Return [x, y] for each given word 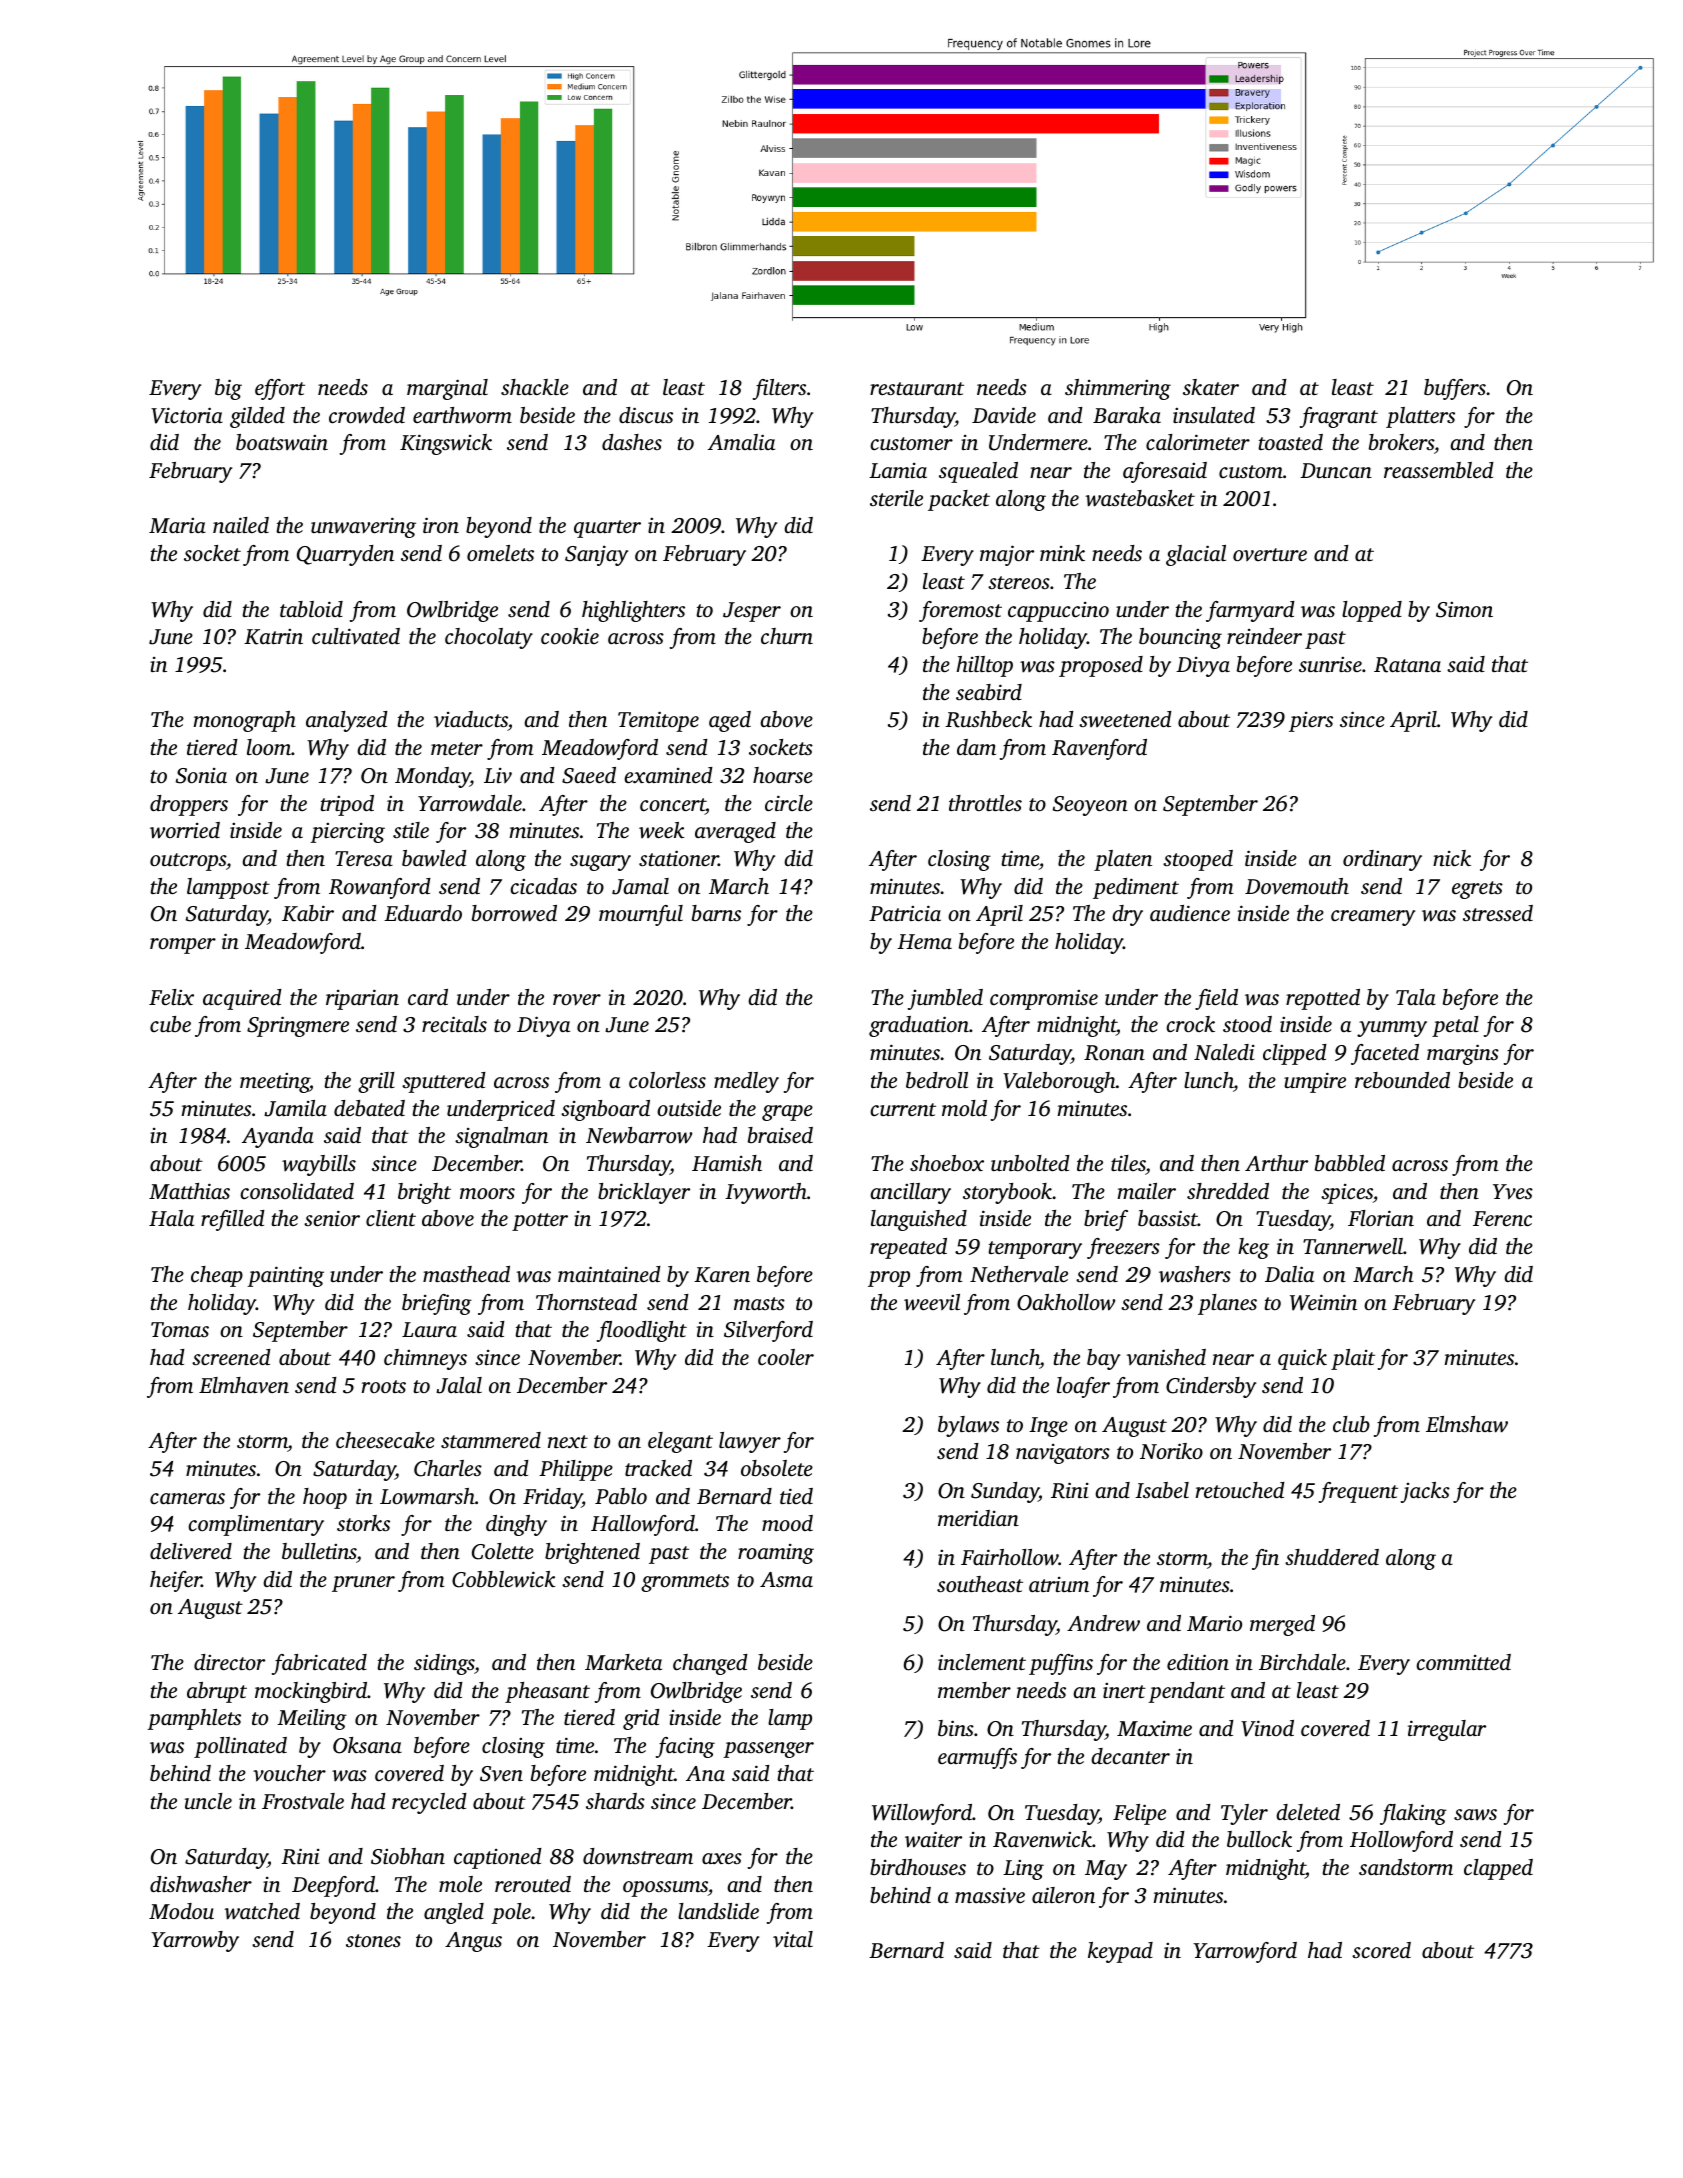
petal [1455, 1026]
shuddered [1332, 1557]
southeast [980, 1584]
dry [1127, 915]
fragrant [1339, 417]
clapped [1498, 1869]
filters [779, 389]
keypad [1120, 1952]
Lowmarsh [427, 1496]
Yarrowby [195, 1941]
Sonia [201, 776]
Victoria [187, 415]
